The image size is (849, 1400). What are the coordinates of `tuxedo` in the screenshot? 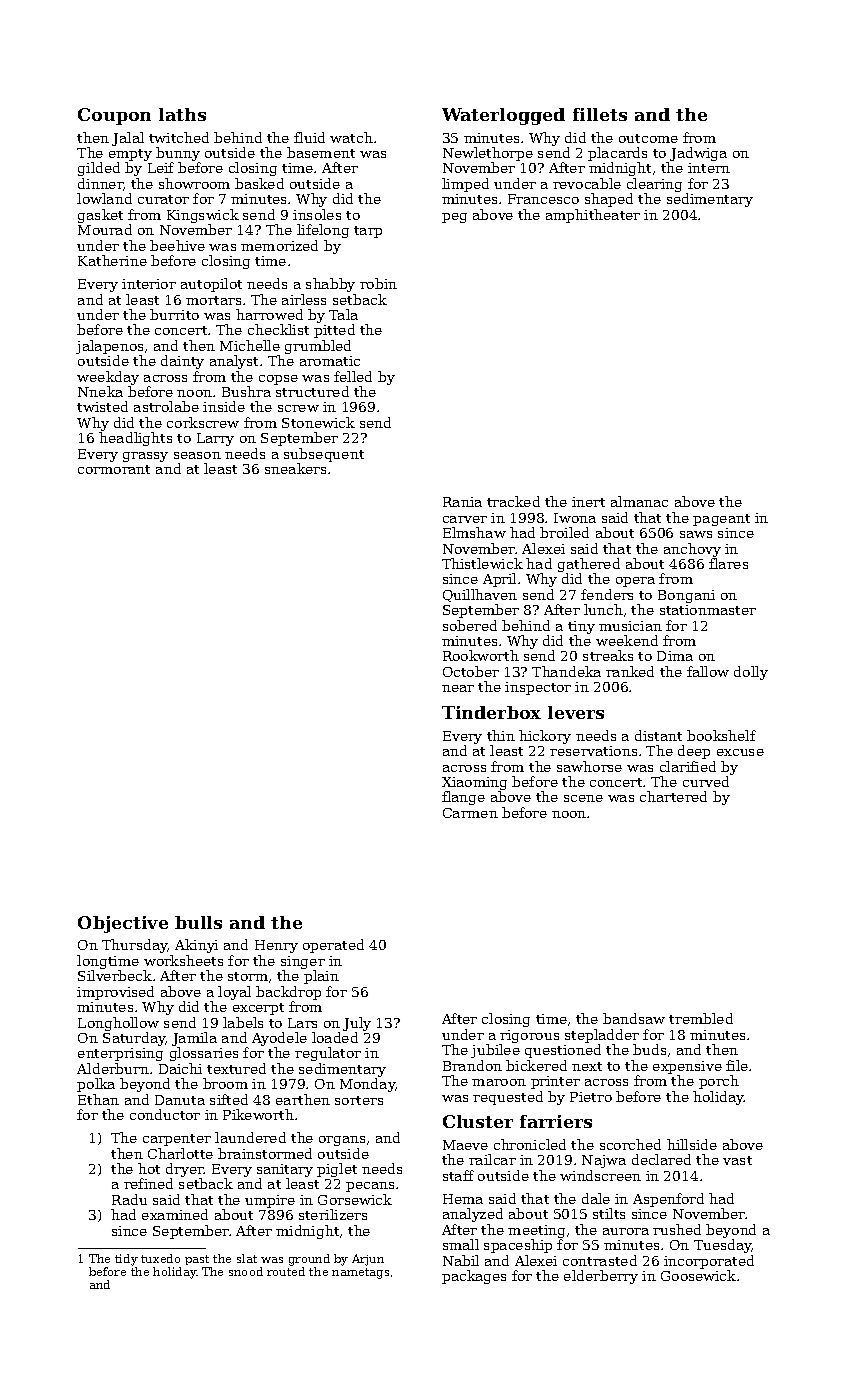 It's located at (160, 1258).
